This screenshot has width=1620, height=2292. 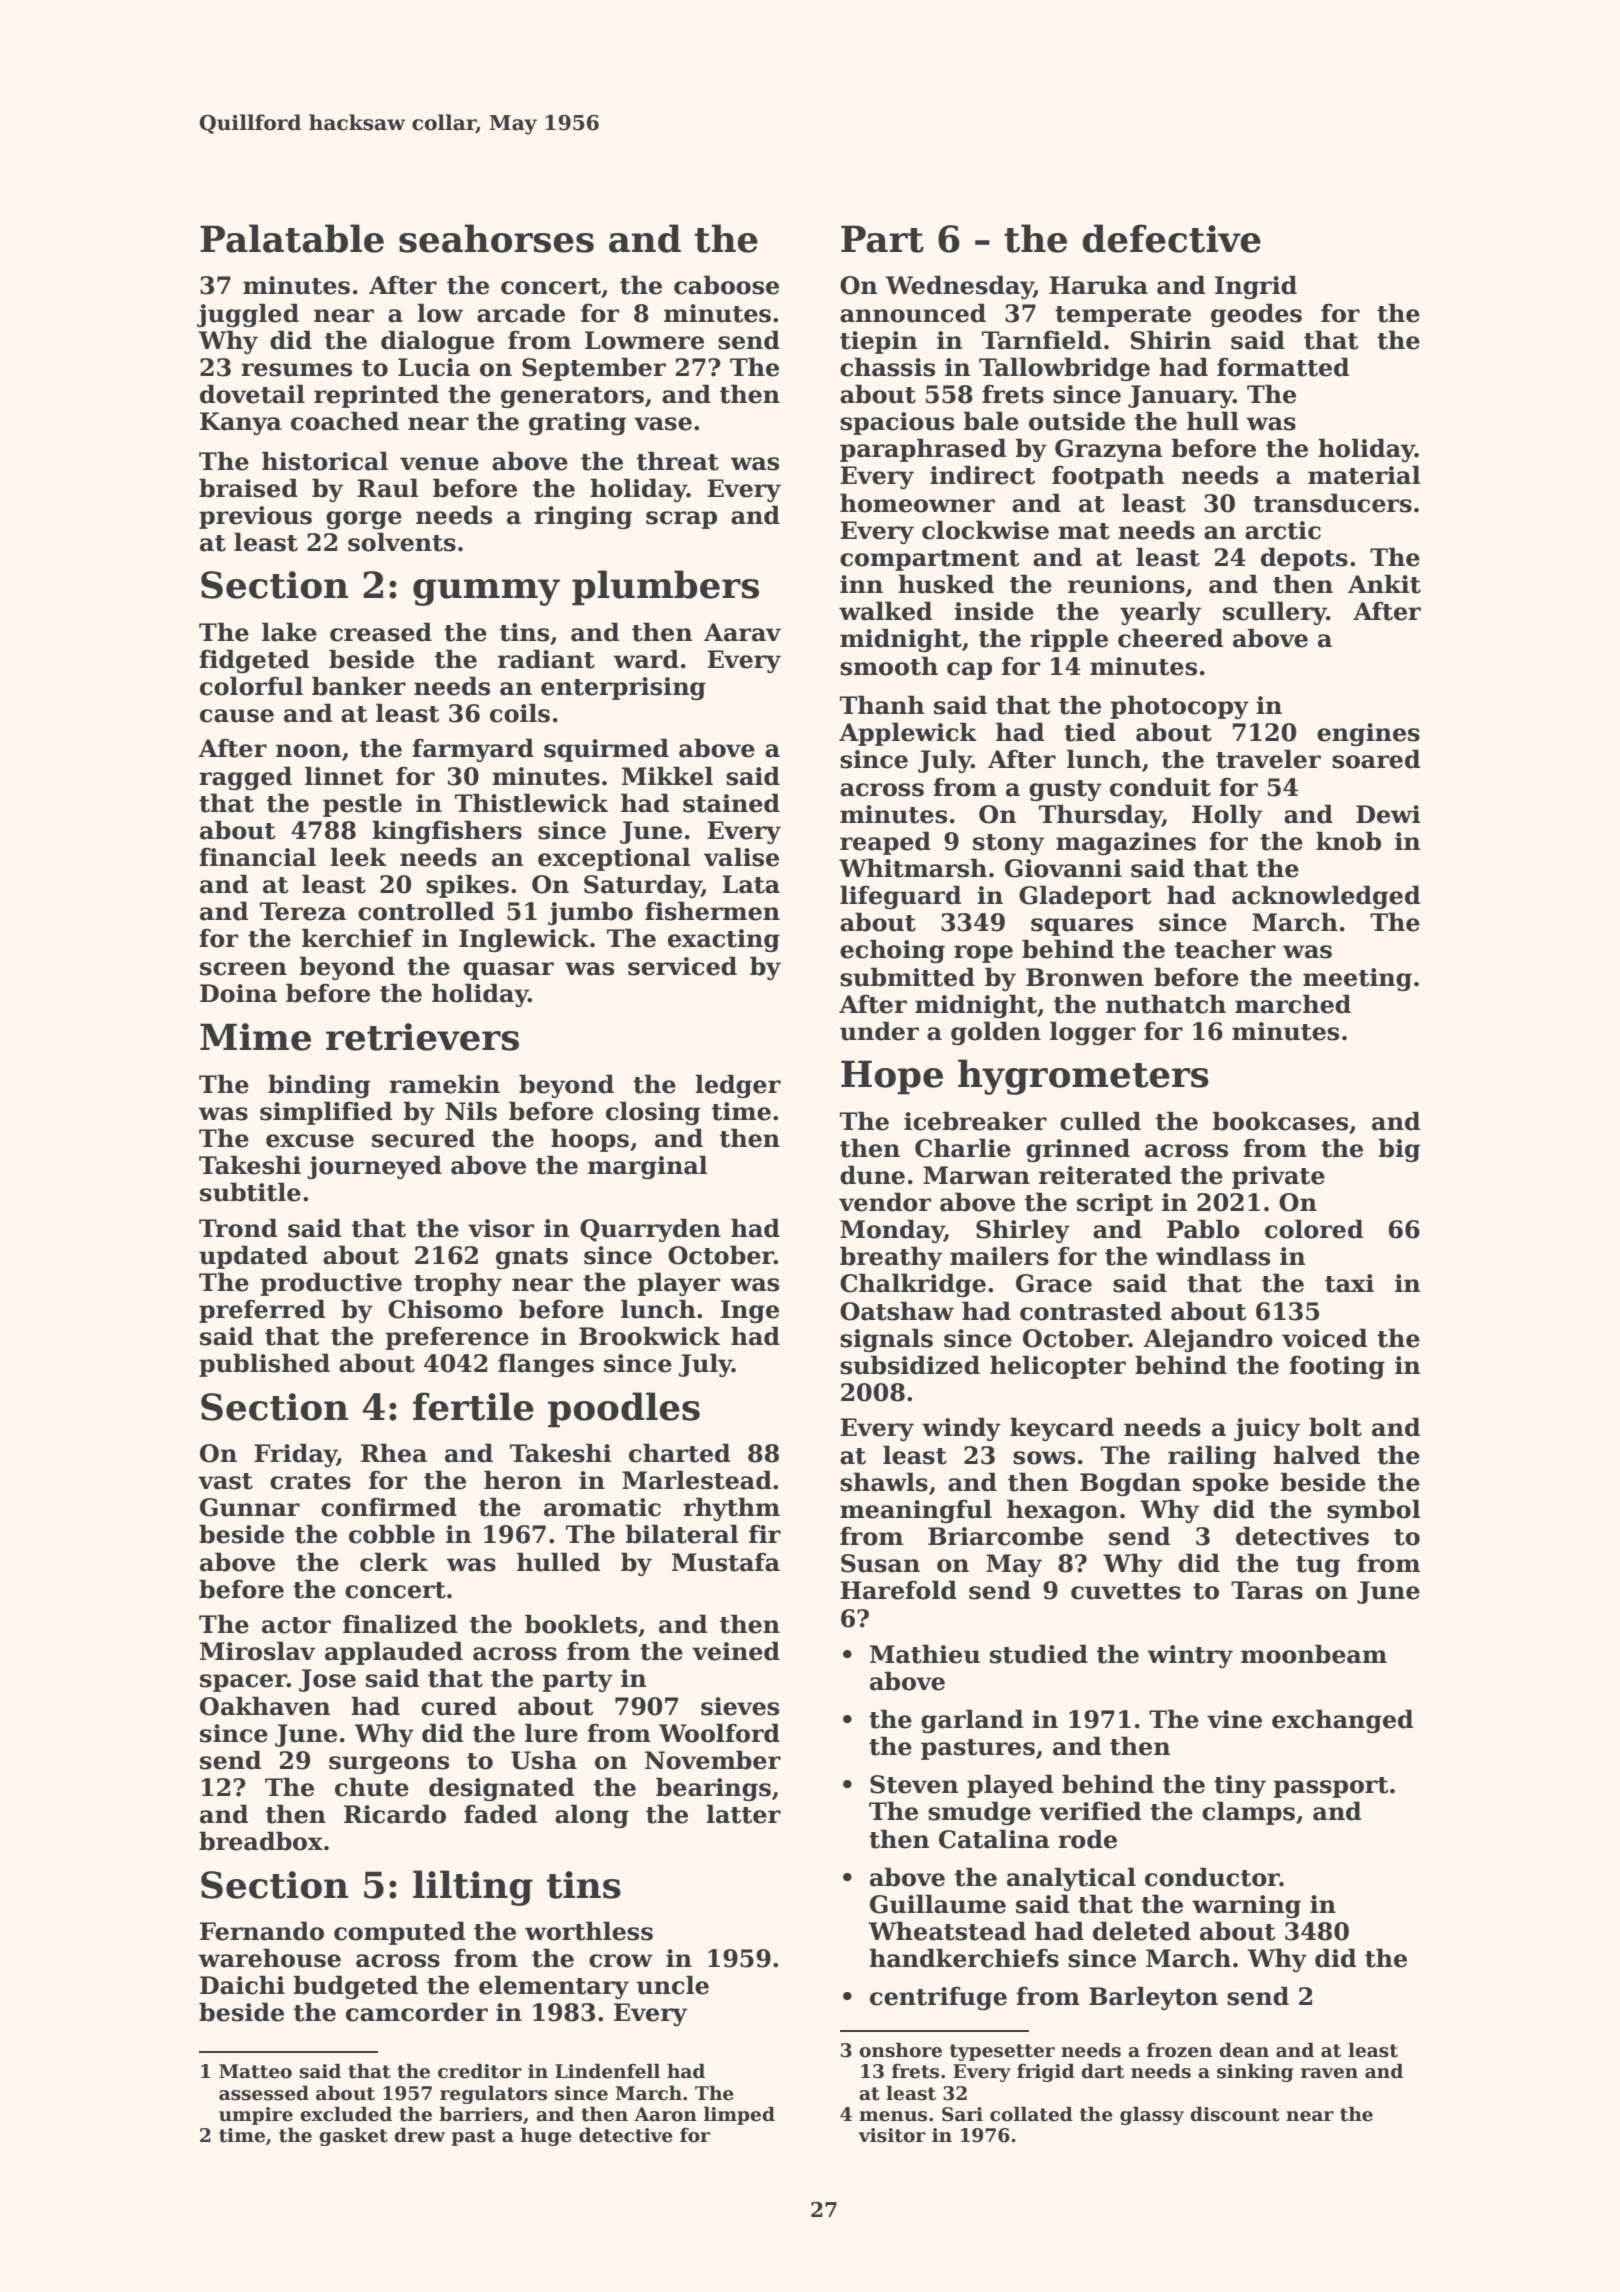 I want to click on Wheatstead, so click(x=947, y=1931).
